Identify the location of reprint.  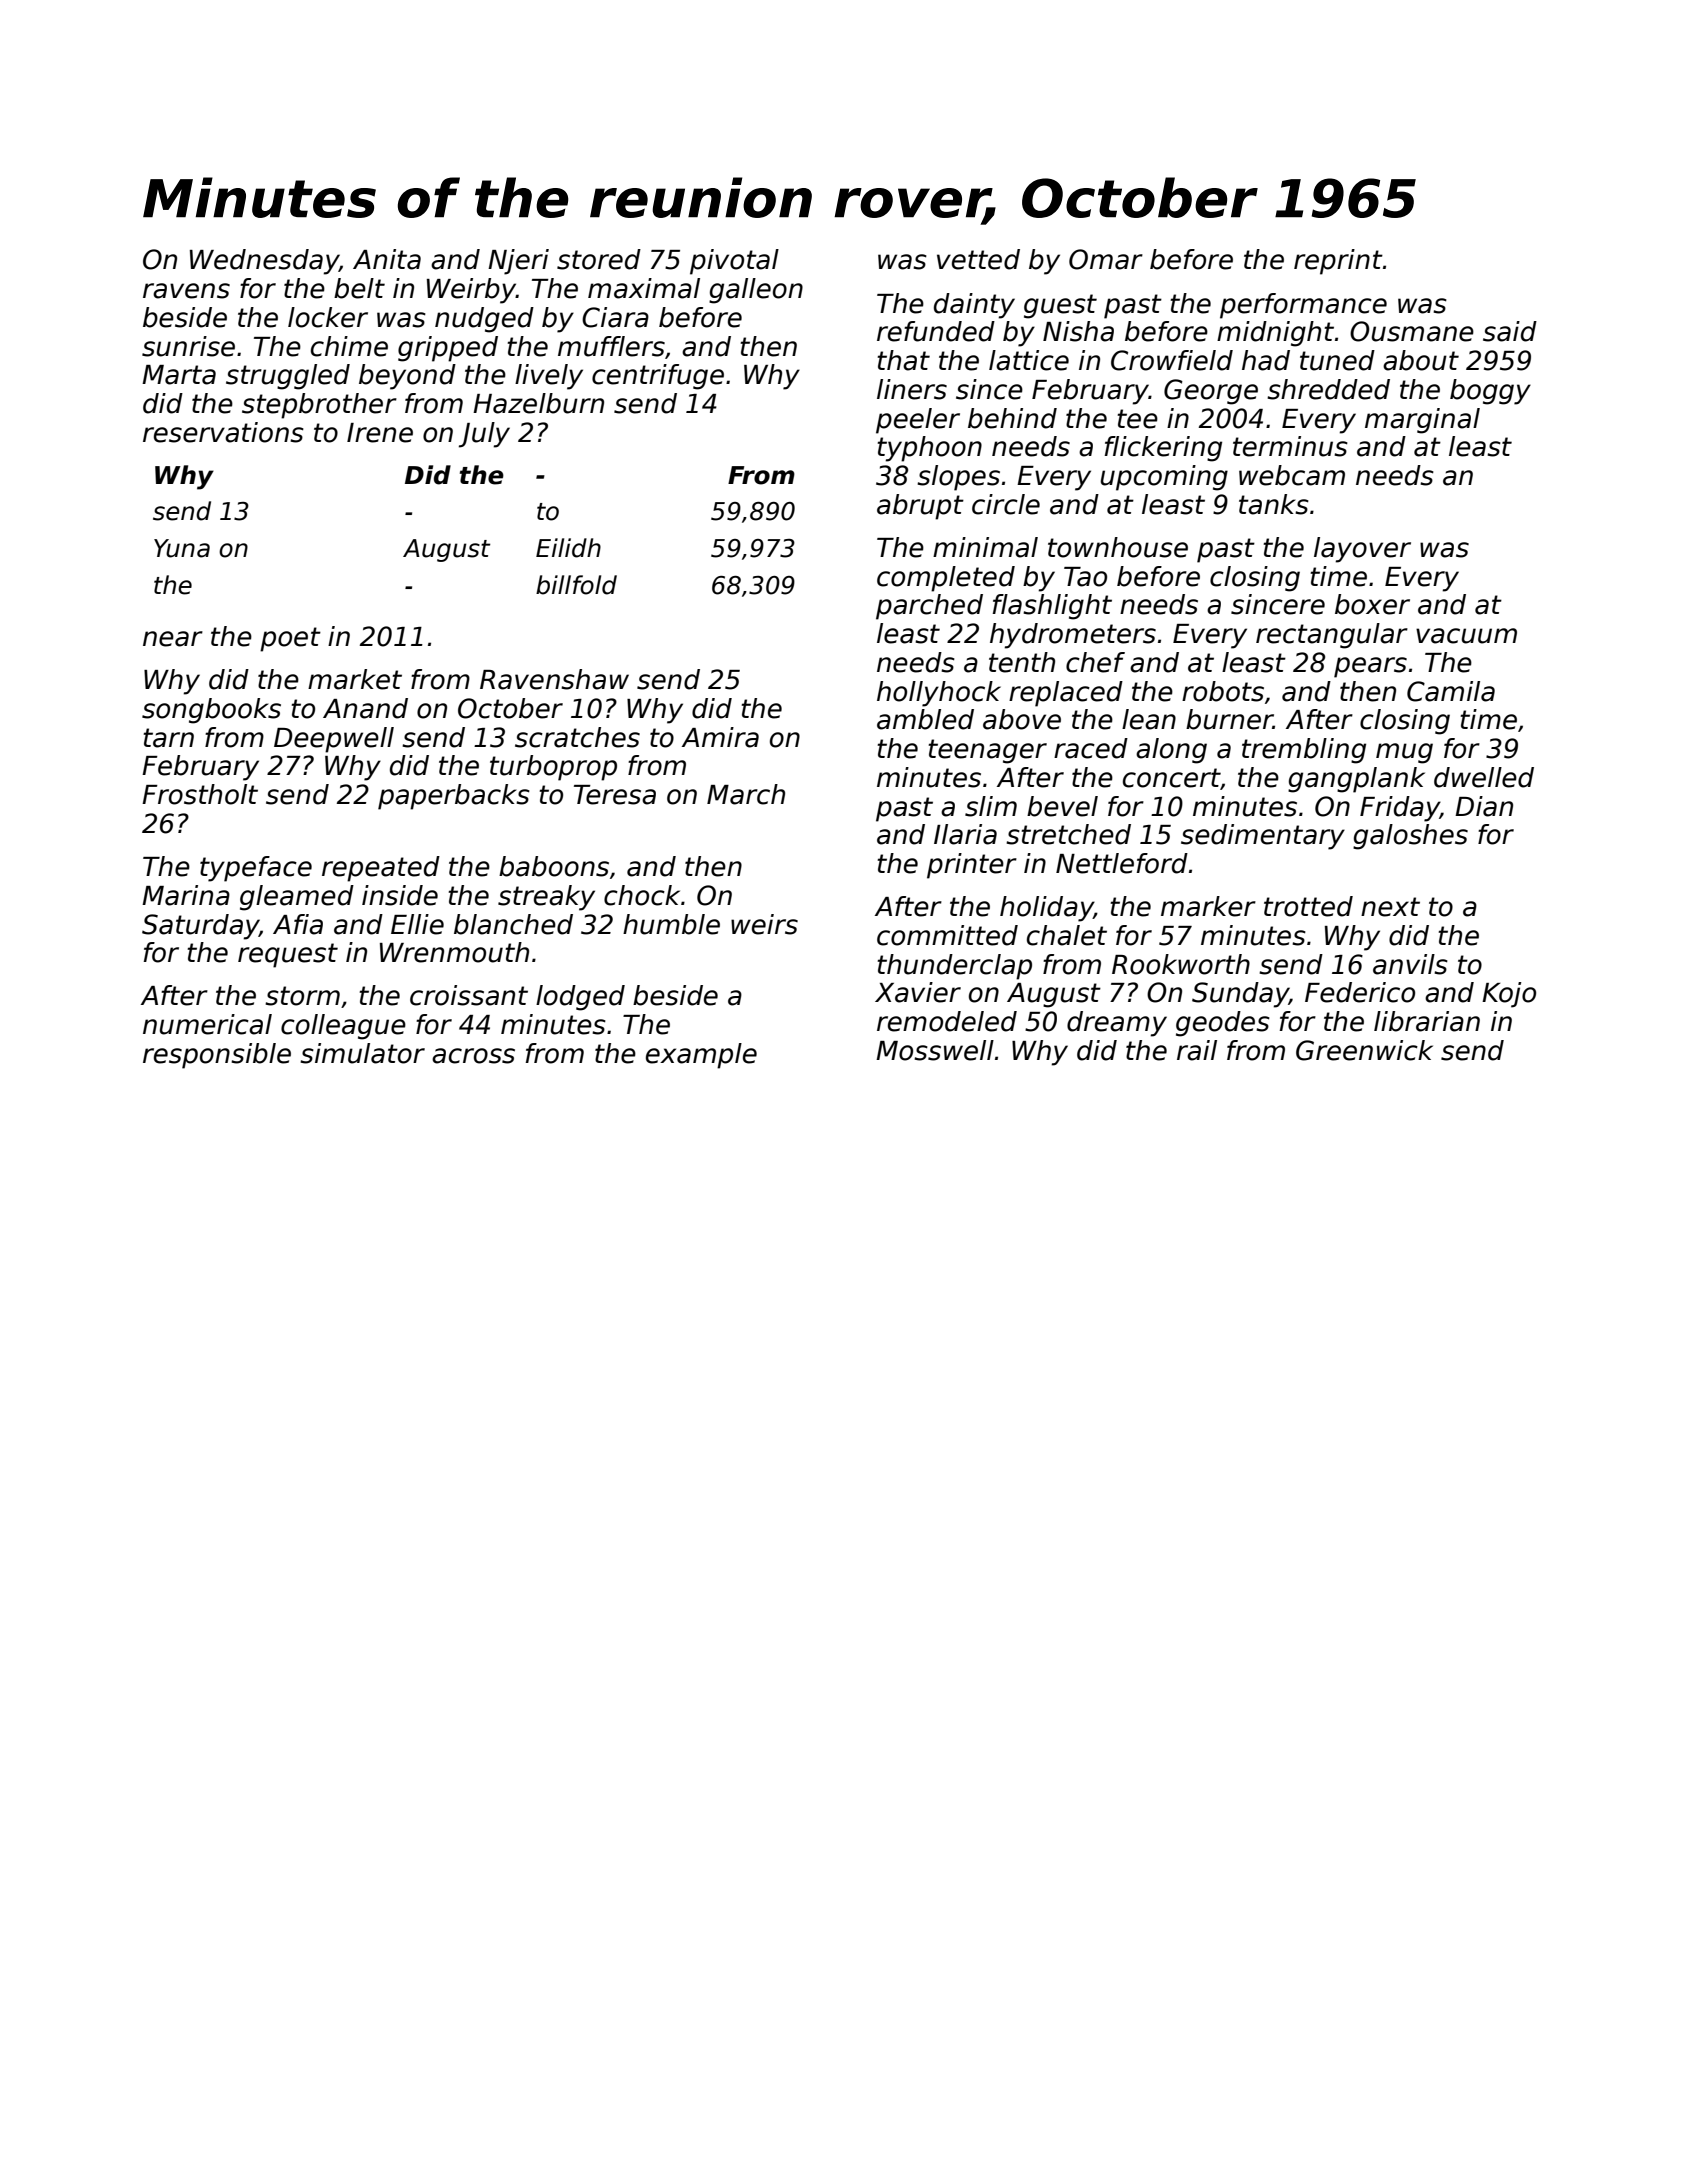
(1338, 262).
